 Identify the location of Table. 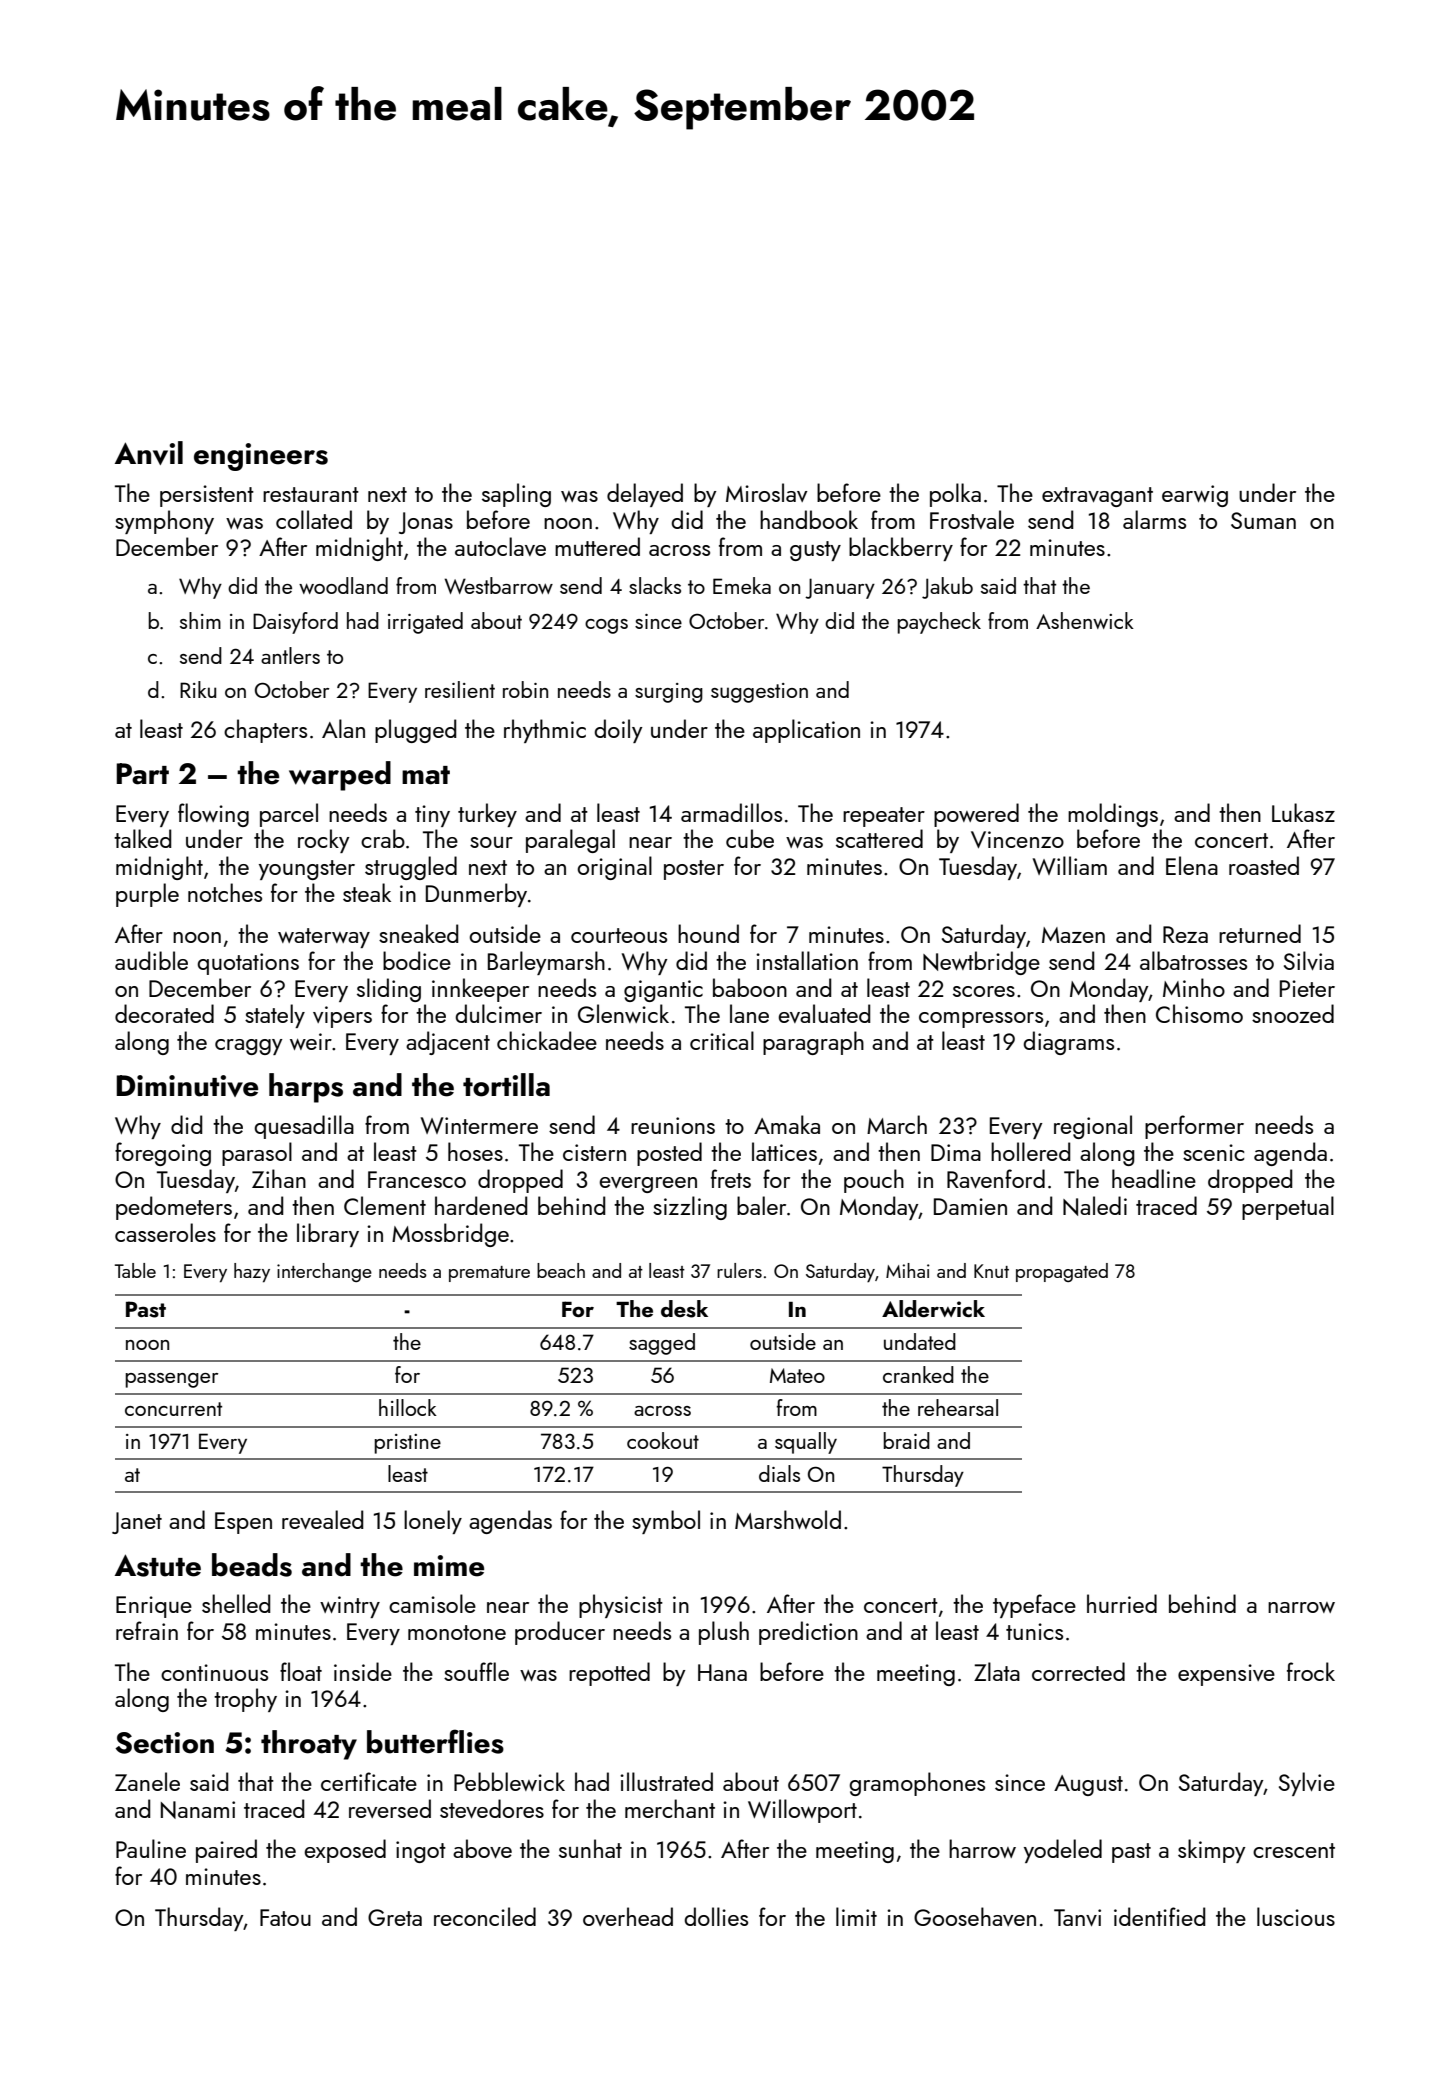
(135, 1270).
